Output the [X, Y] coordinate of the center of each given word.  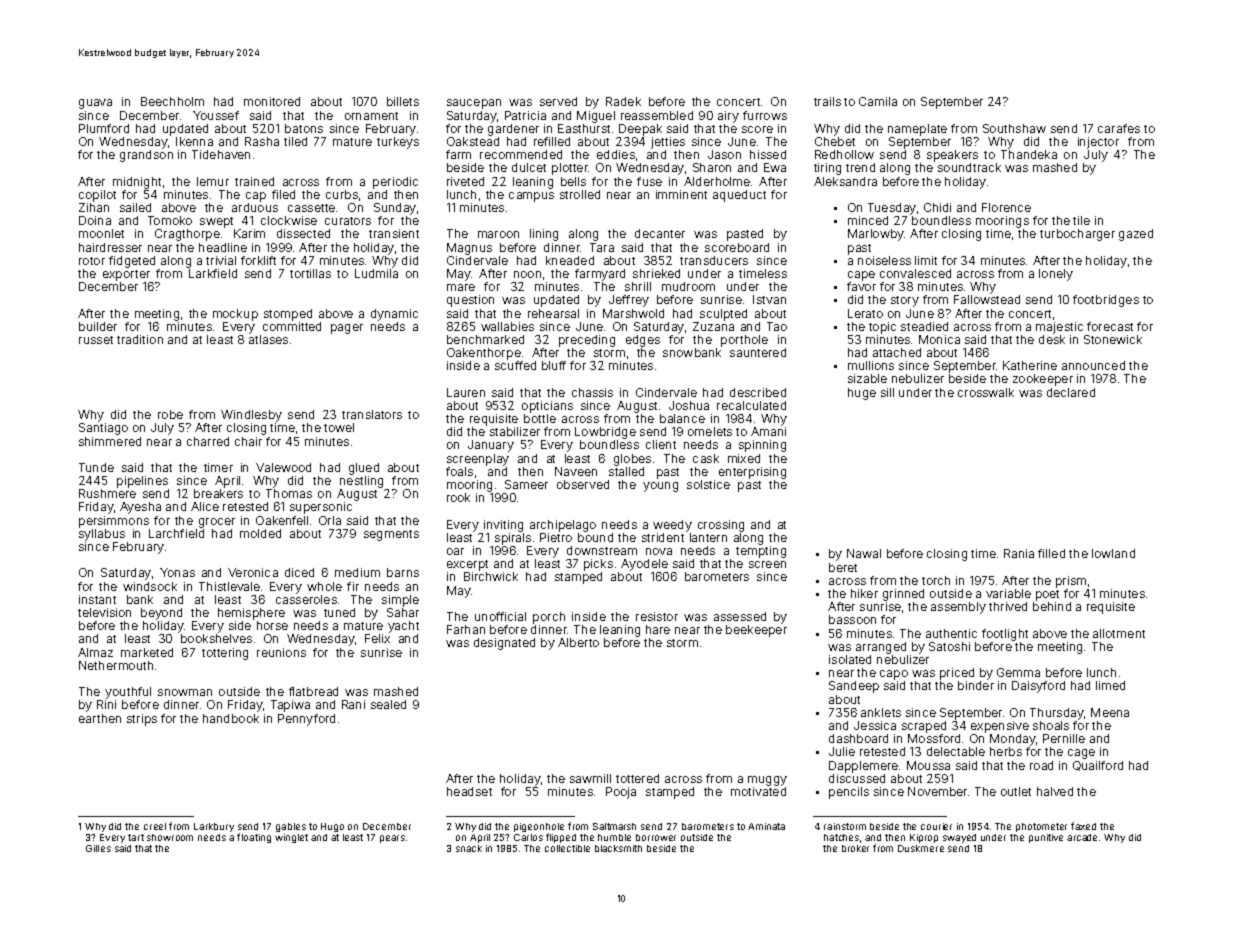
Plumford [104, 128]
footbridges [1106, 301]
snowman [185, 692]
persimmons [114, 522]
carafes [1119, 128]
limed [1110, 685]
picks [598, 565]
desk [1052, 339]
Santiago [103, 429]
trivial [221, 260]
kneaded [570, 260]
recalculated [751, 405]
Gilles [98, 848]
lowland [1113, 553]
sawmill [590, 778]
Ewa [775, 167]
